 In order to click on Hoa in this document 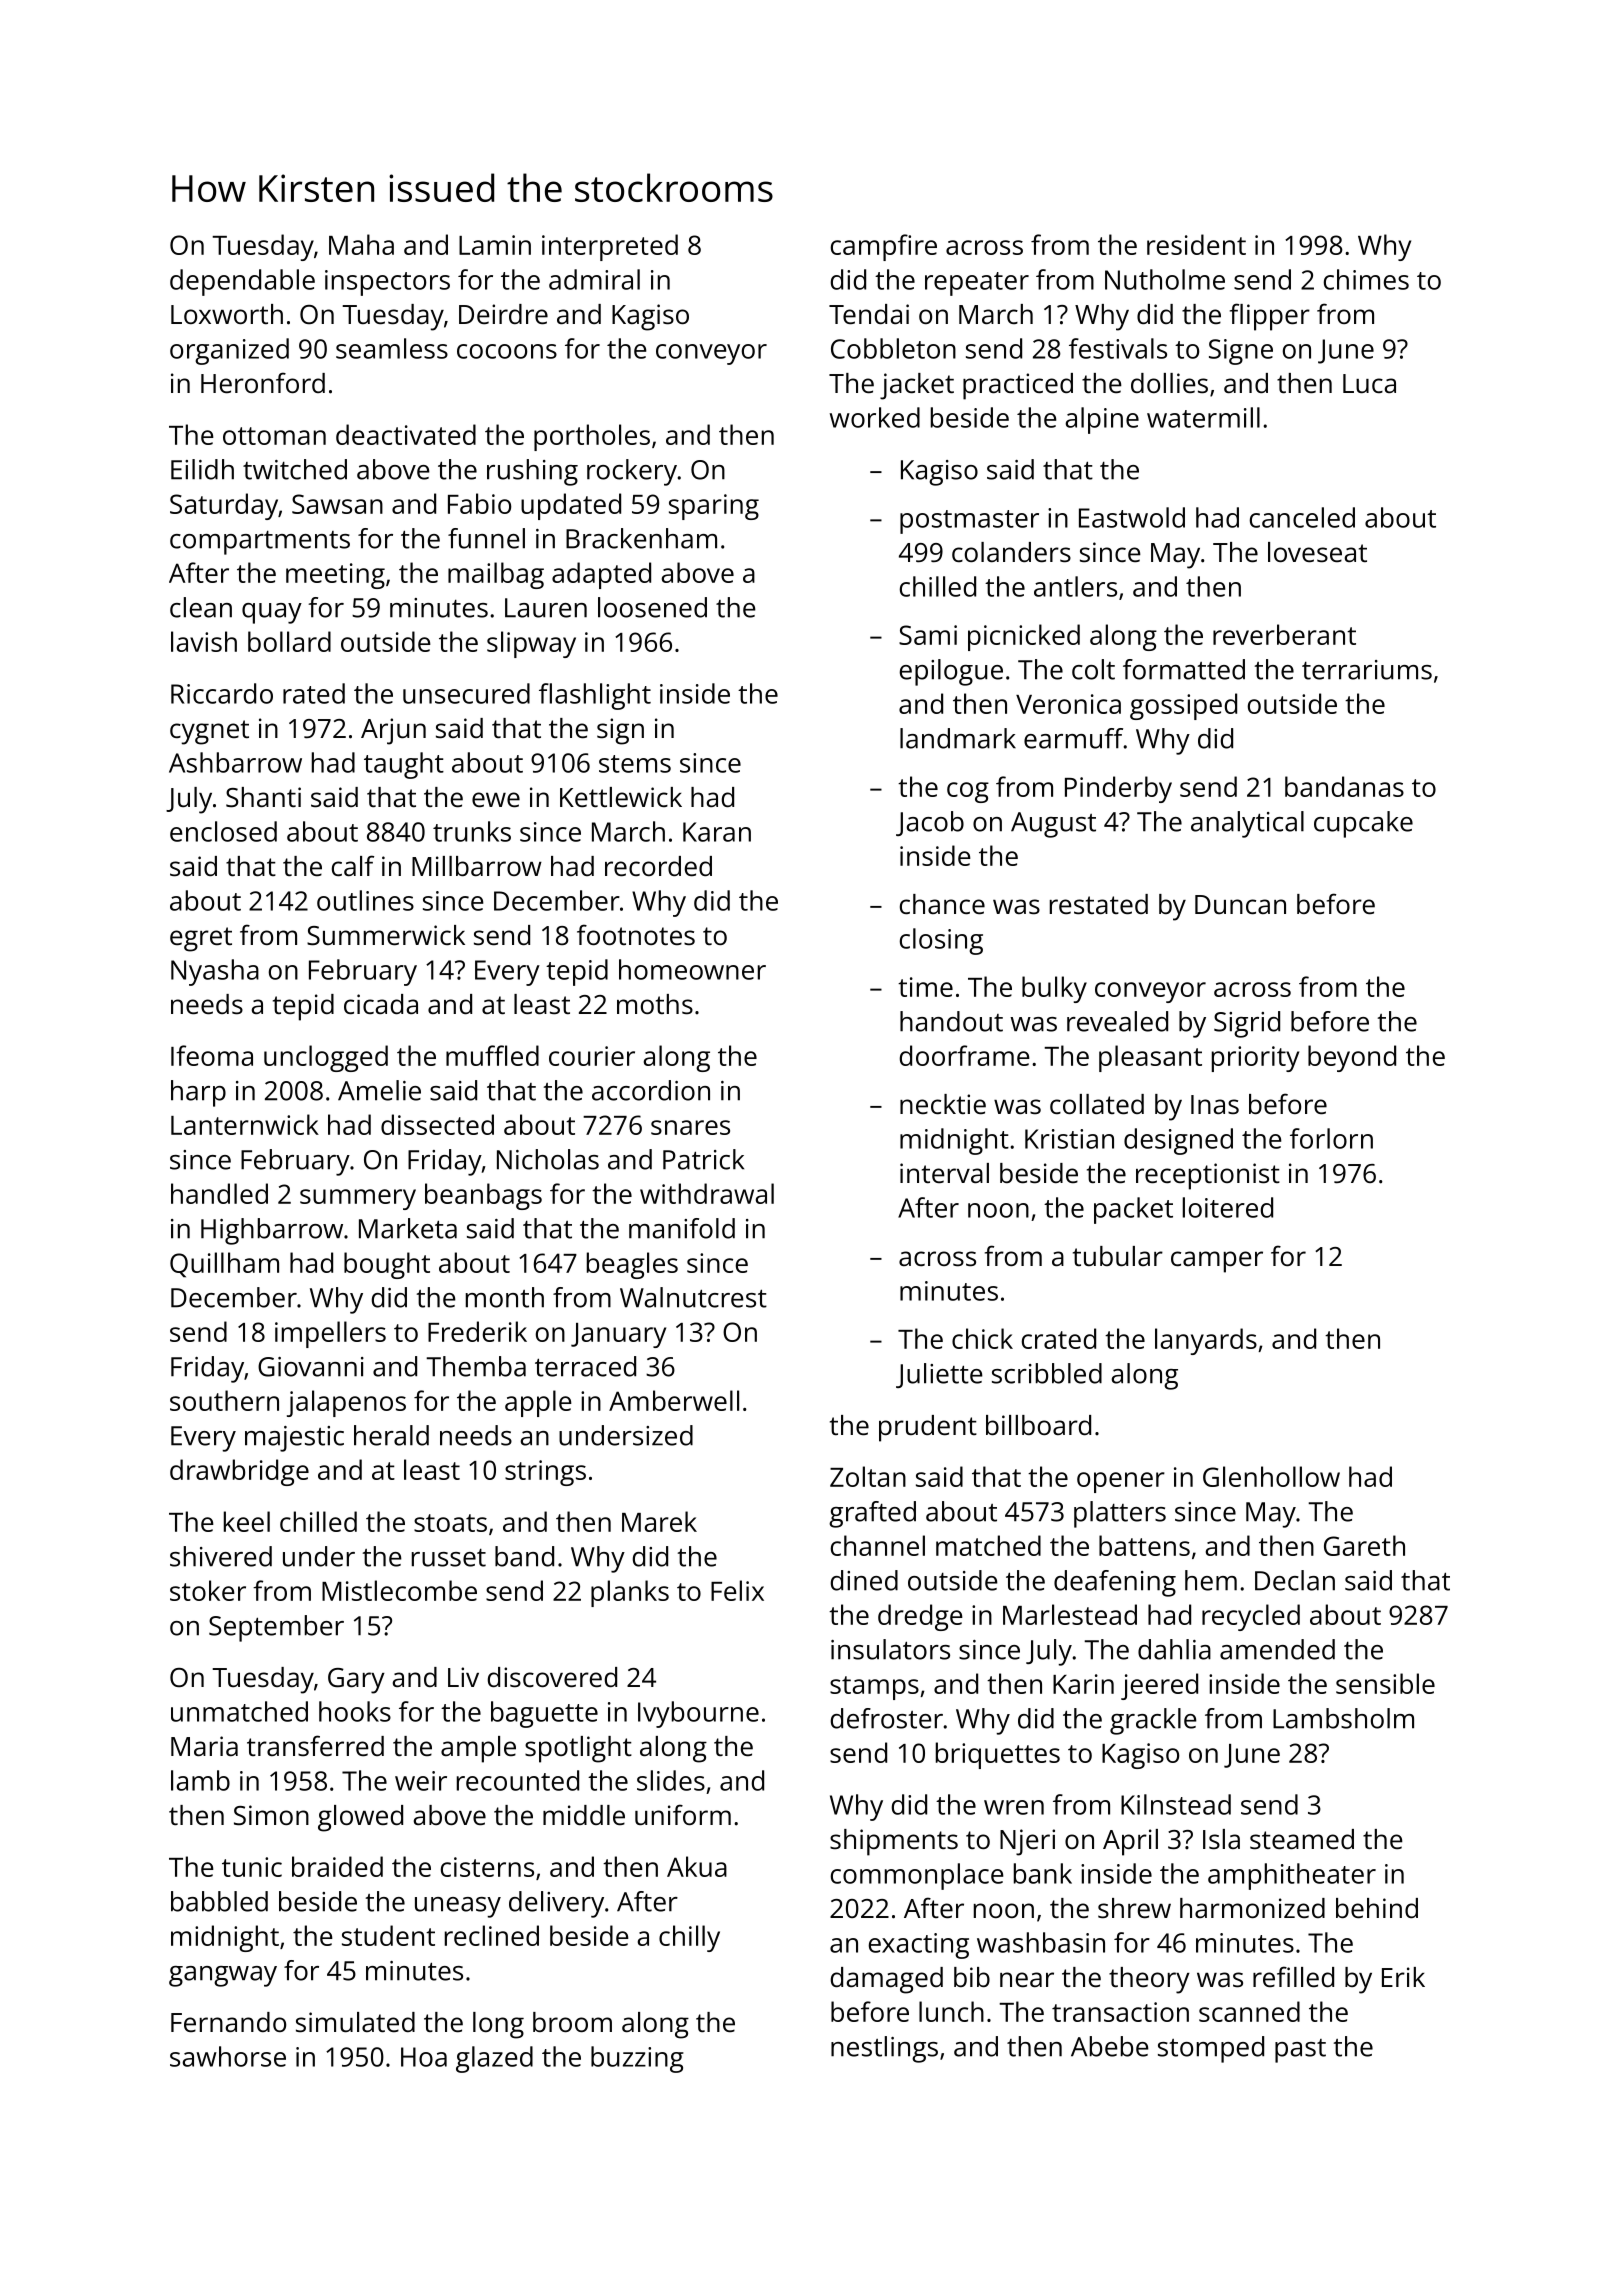, I will do `click(424, 2057)`.
